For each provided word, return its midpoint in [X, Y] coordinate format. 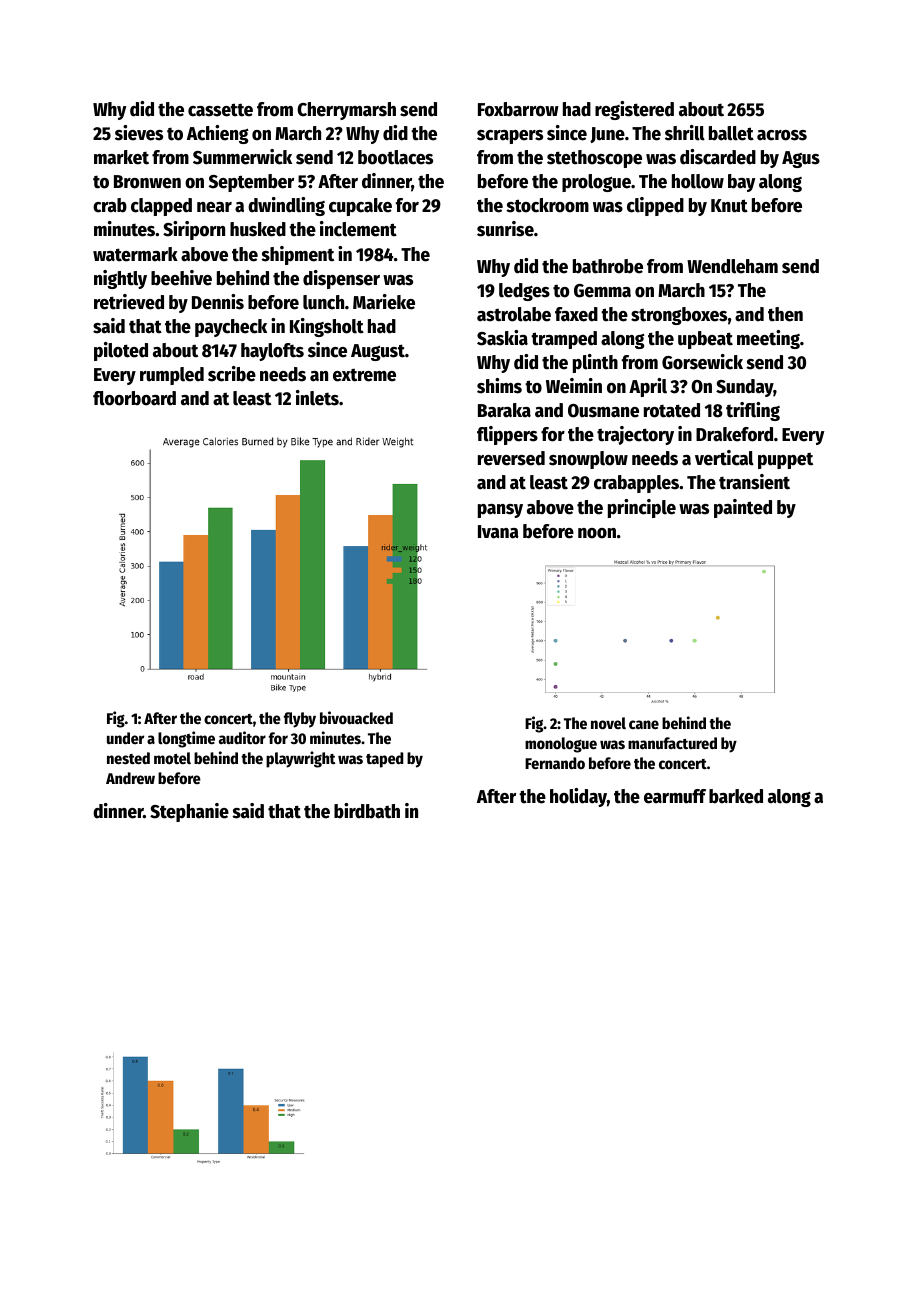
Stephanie [189, 812]
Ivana [498, 532]
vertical [724, 458]
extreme [364, 375]
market [121, 157]
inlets [317, 398]
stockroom [547, 205]
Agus [801, 159]
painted [743, 508]
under [125, 738]
